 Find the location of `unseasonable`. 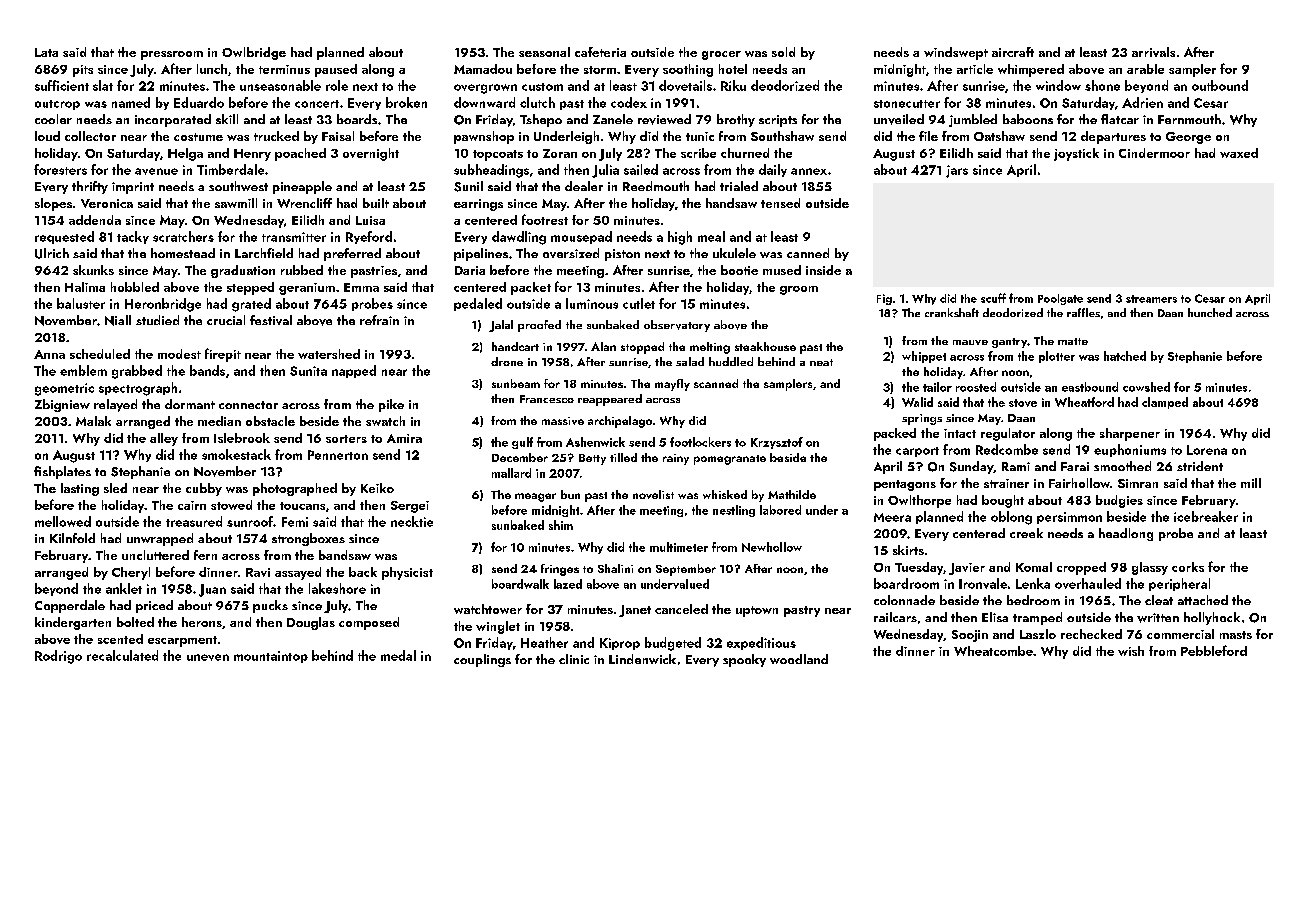

unseasonable is located at coordinates (280, 85).
